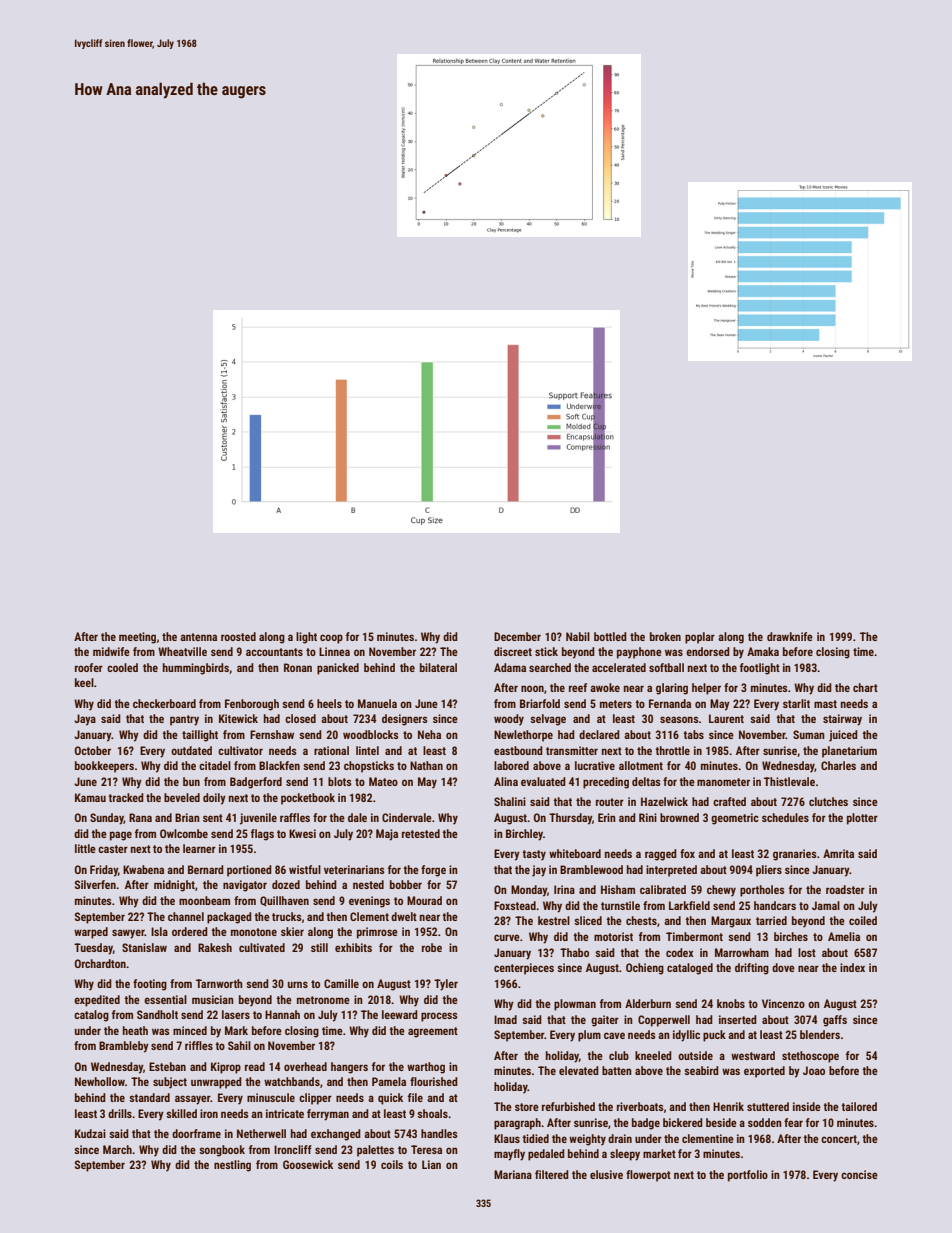 This document has height=1233, width=952. I want to click on antenna, so click(198, 637).
